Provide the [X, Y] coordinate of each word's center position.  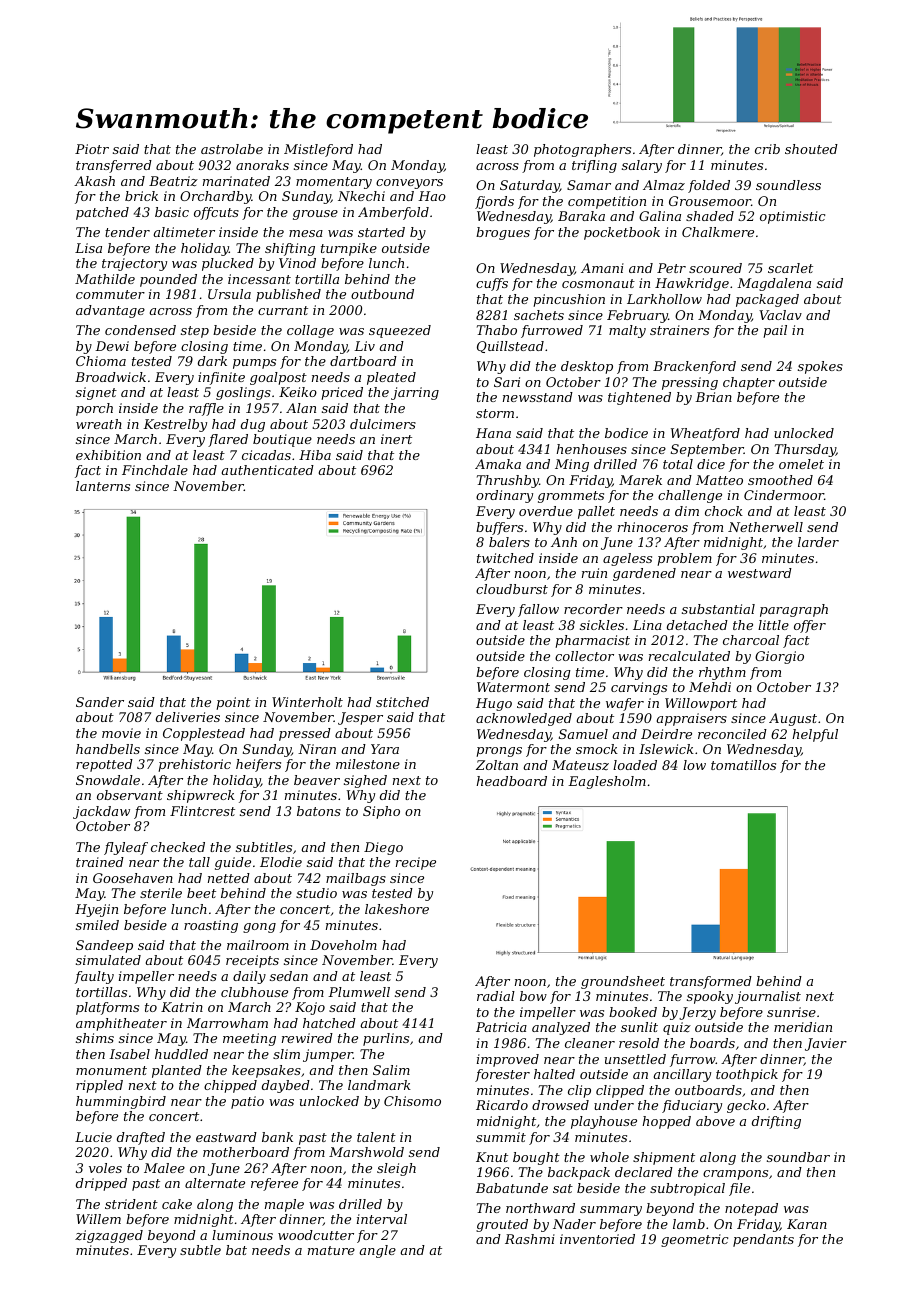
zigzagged [109, 1236]
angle [378, 1251]
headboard [511, 781]
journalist [768, 997]
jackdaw [101, 812]
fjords [494, 202]
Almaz [664, 185]
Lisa [88, 248]
